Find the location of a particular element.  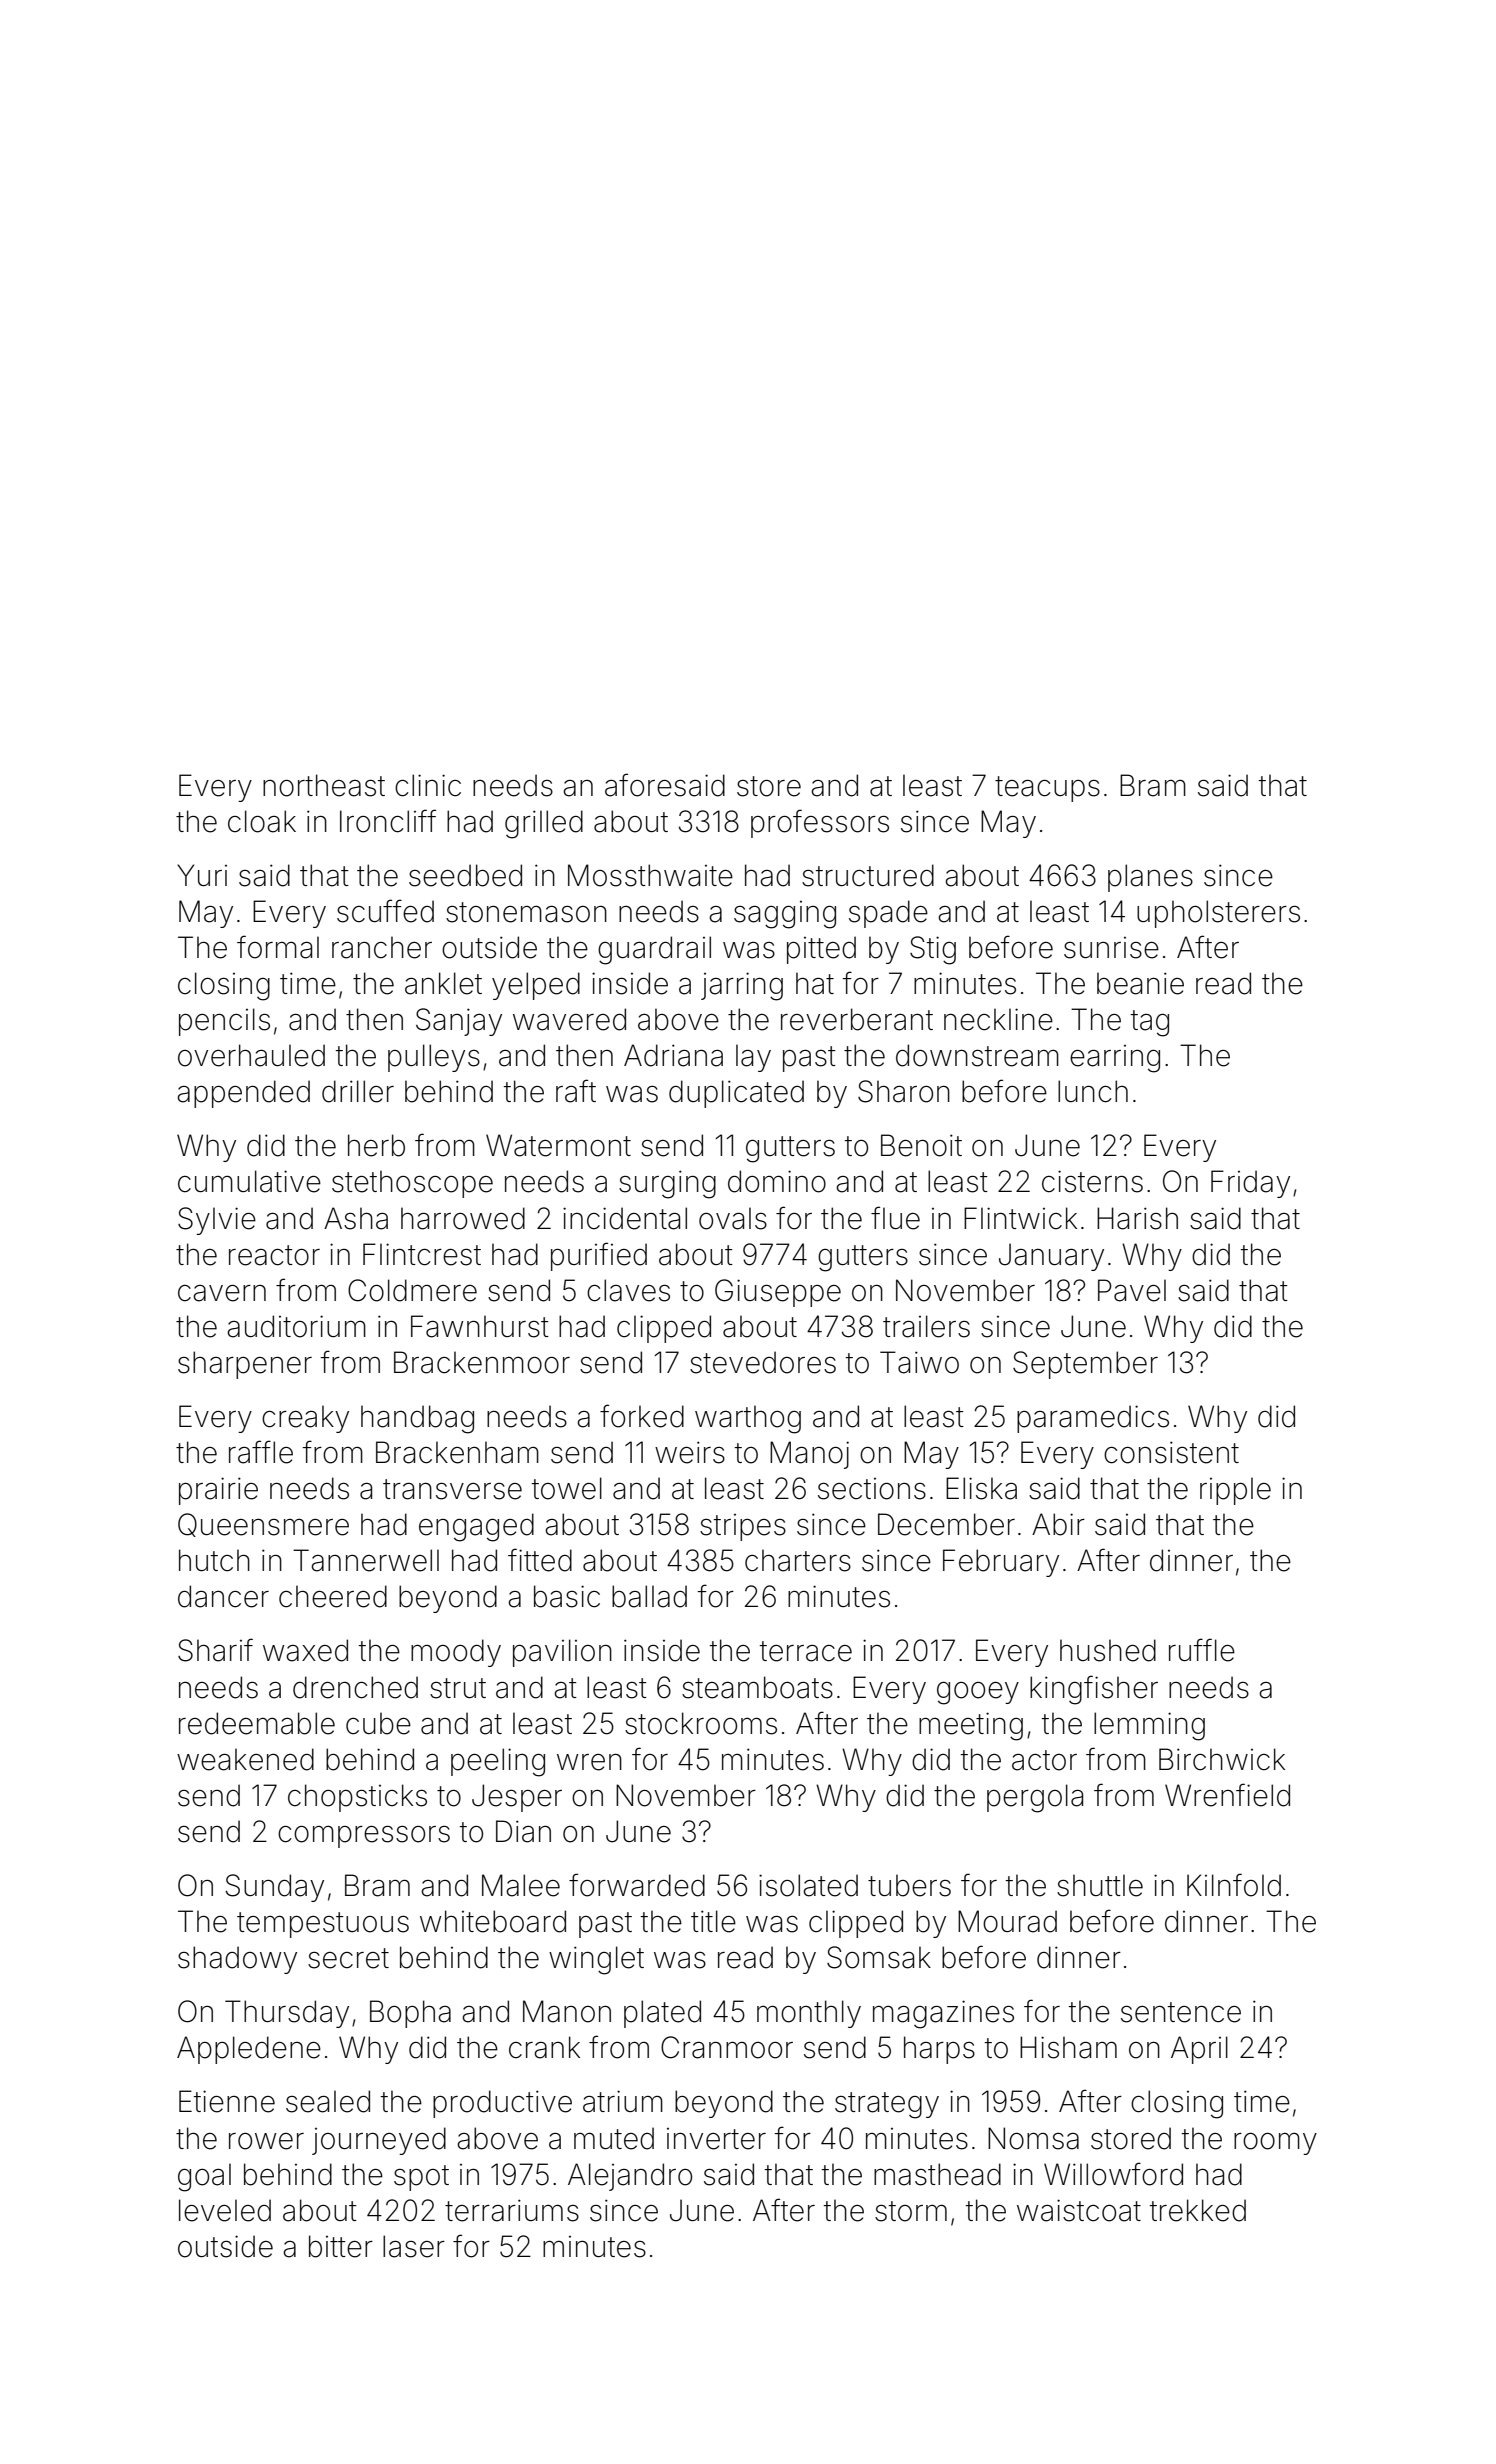

Pavel is located at coordinates (1132, 1290).
